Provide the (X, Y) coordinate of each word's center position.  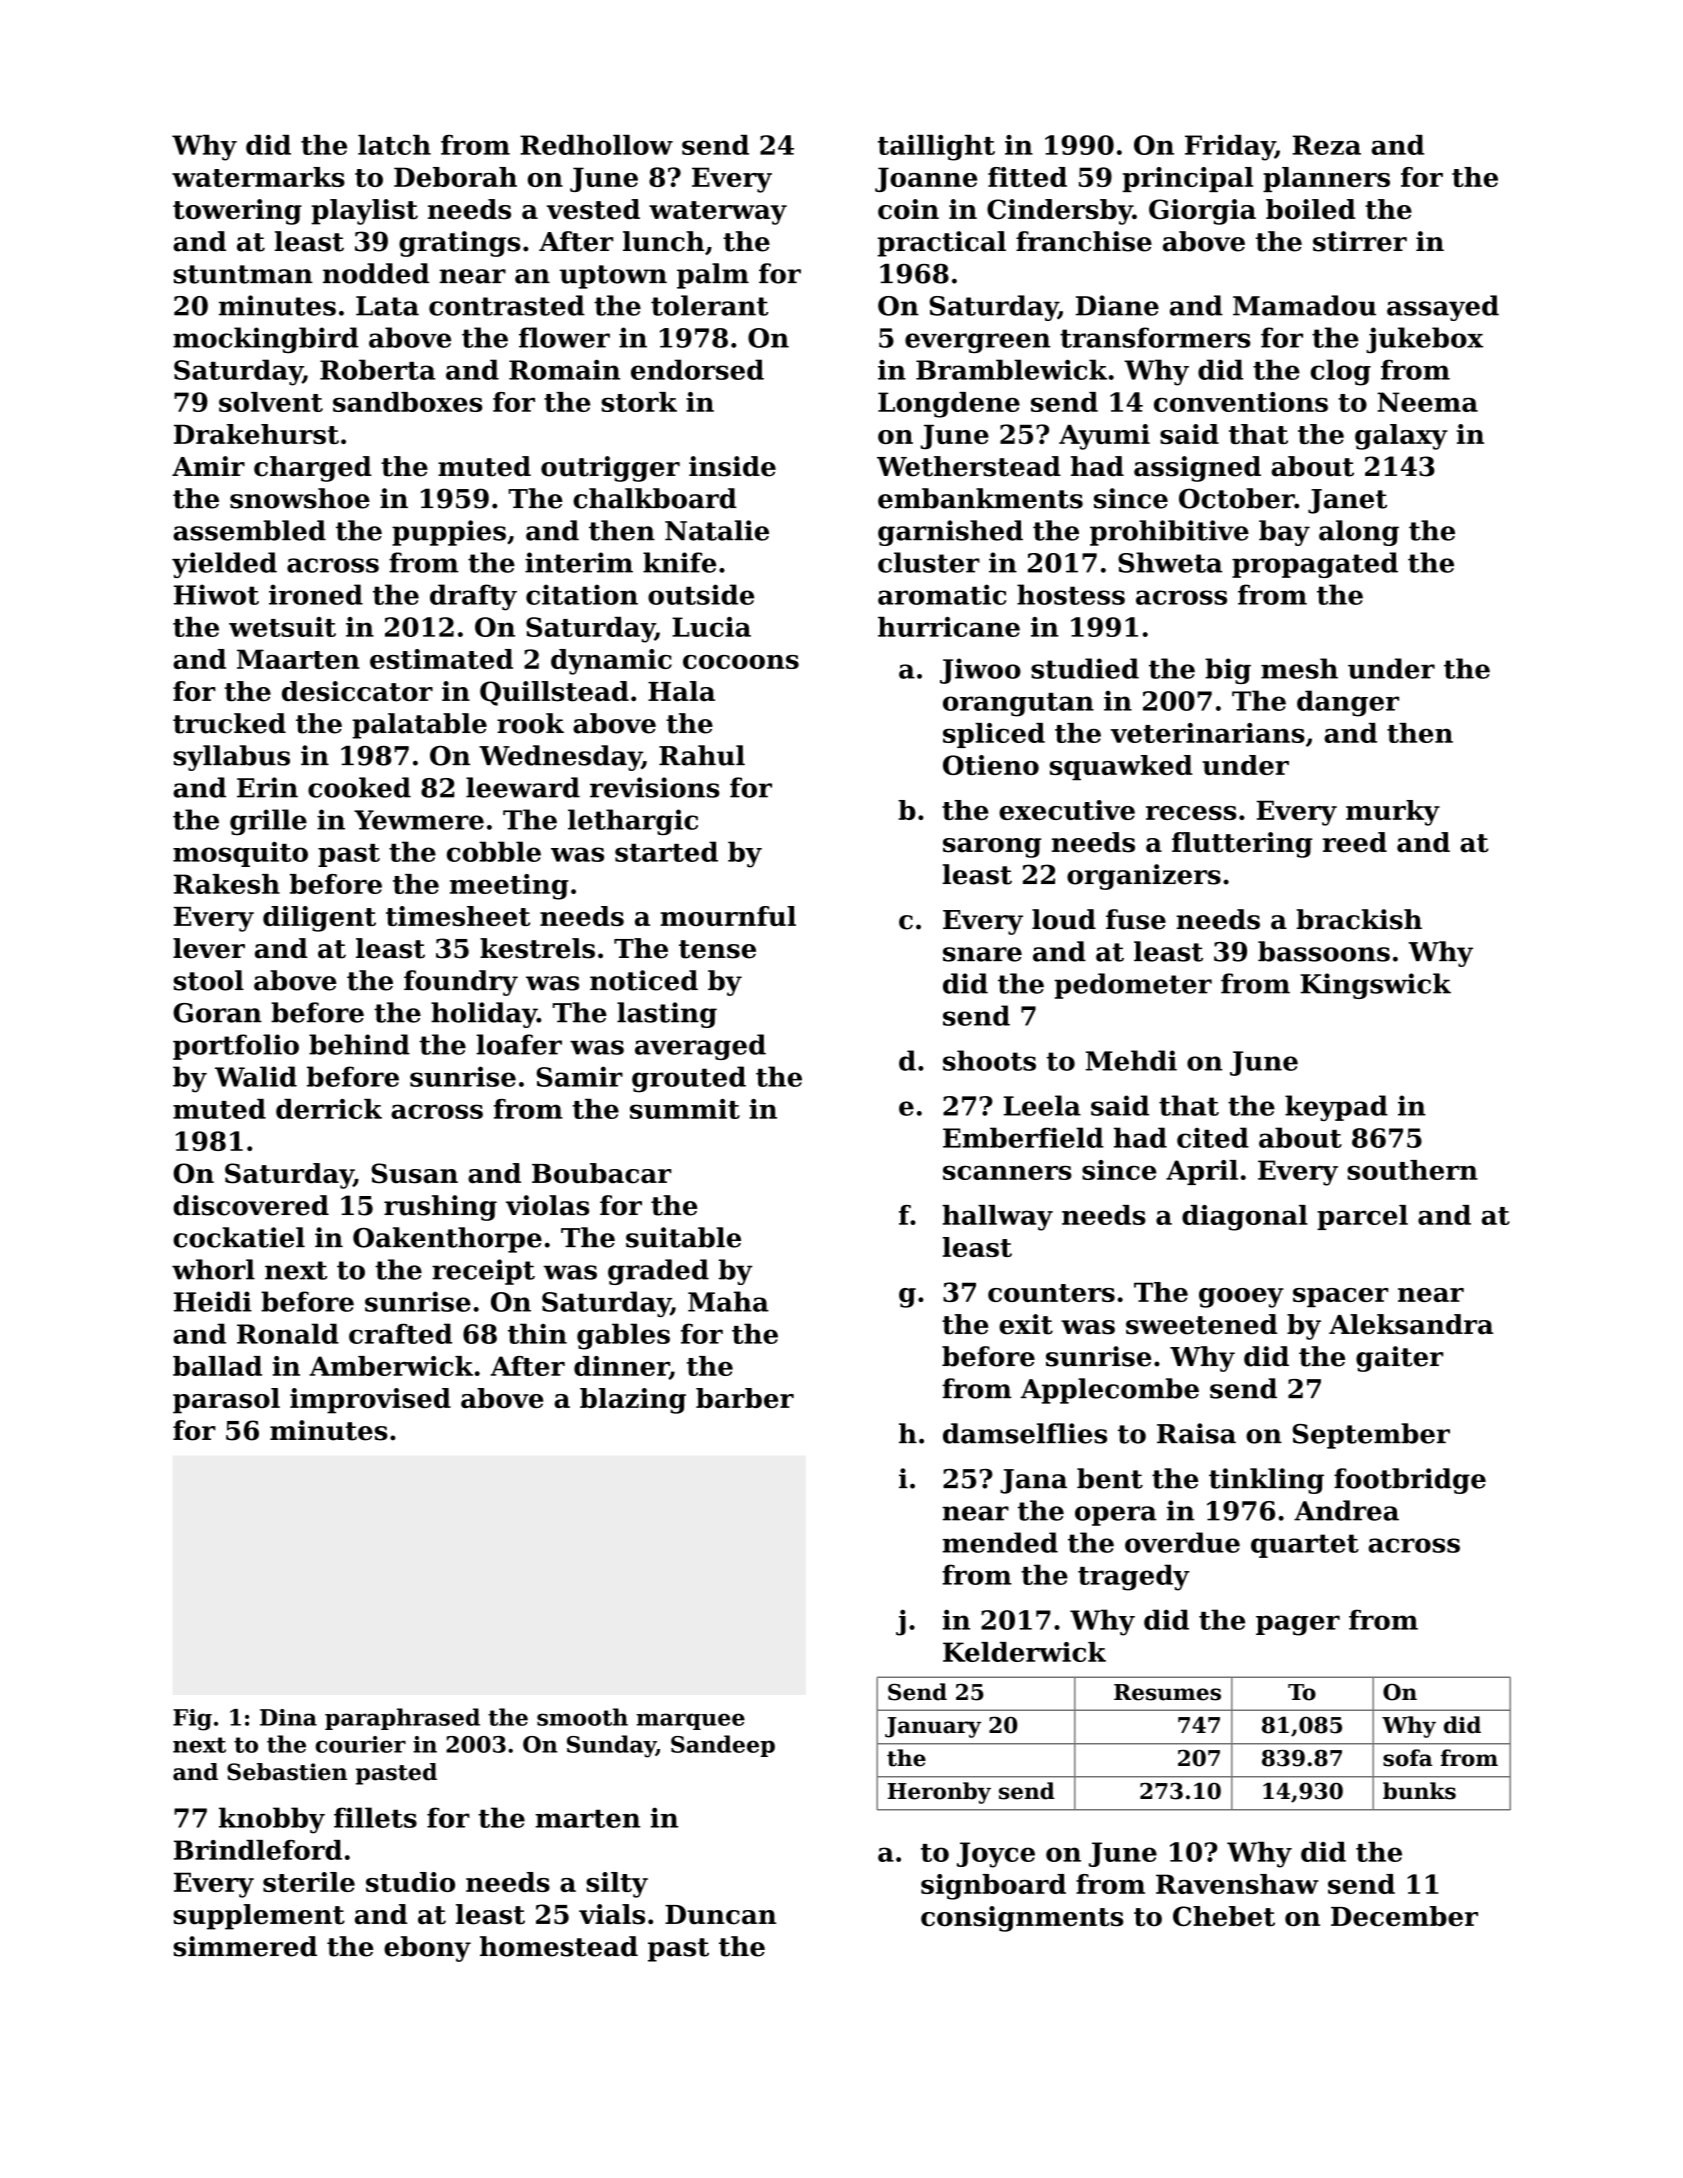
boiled (1311, 209)
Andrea (1346, 1510)
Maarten (298, 659)
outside (701, 594)
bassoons (1324, 951)
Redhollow (596, 145)
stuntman (243, 274)
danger (1348, 703)
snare (982, 954)
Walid (256, 1076)
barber (745, 1398)
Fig (192, 1720)
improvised (370, 1401)
